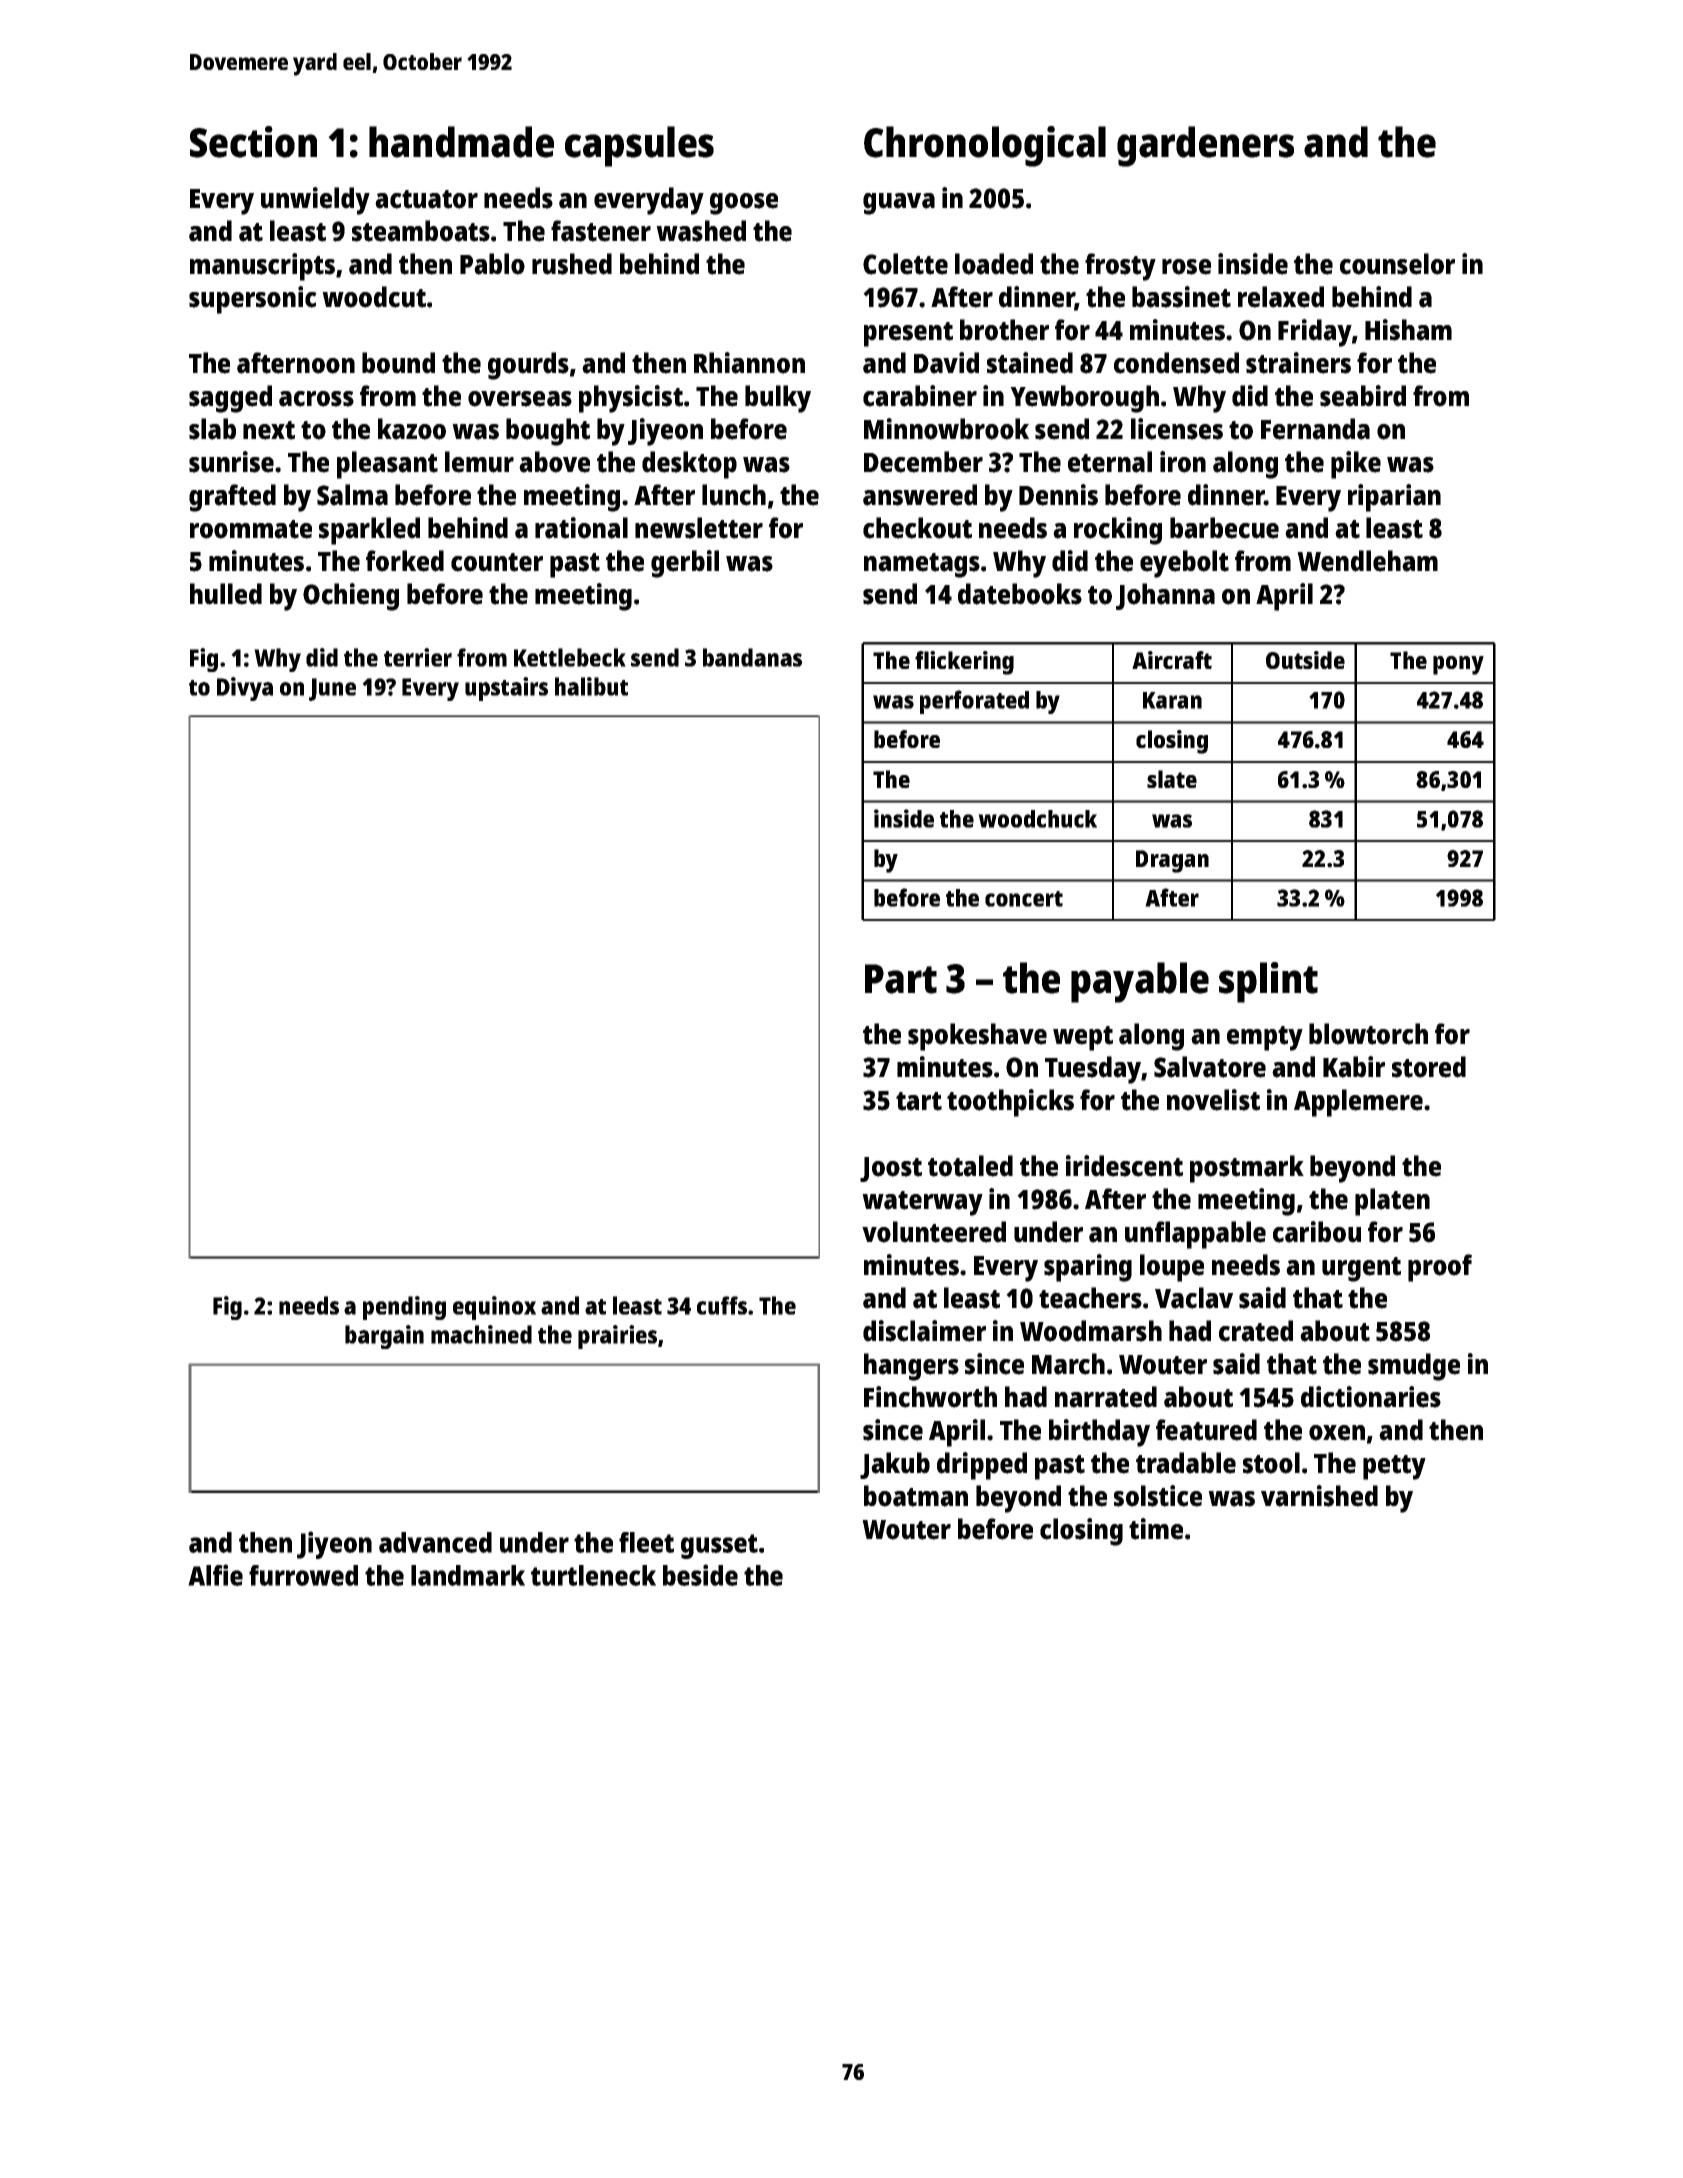 This screenshot has width=1683, height=2178. What do you see at coordinates (1367, 561) in the screenshot?
I see `Wendleham` at bounding box center [1367, 561].
